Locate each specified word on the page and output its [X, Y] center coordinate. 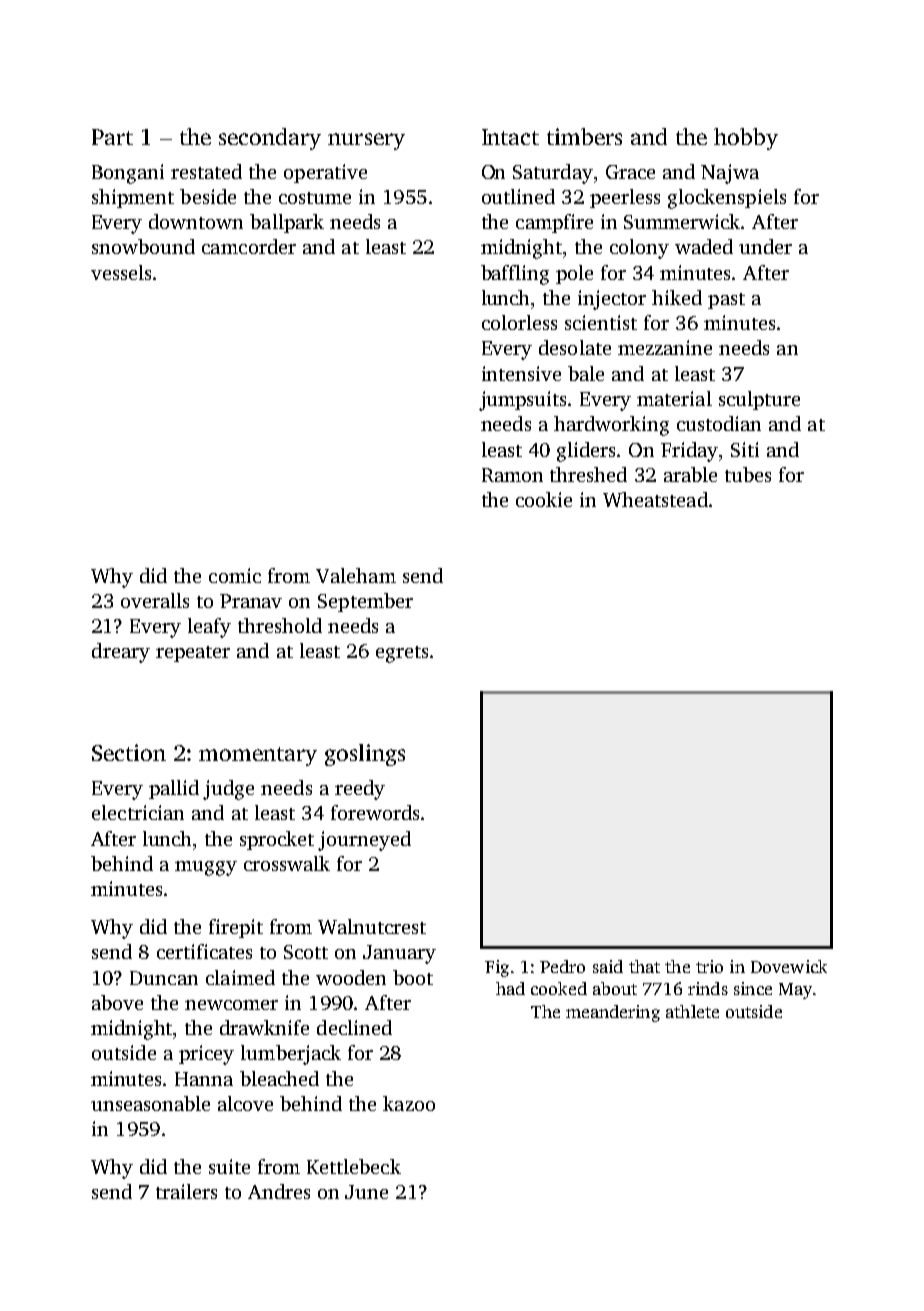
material [674, 398]
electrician [138, 812]
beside [208, 196]
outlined [518, 196]
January [399, 954]
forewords [375, 812]
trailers [186, 1191]
